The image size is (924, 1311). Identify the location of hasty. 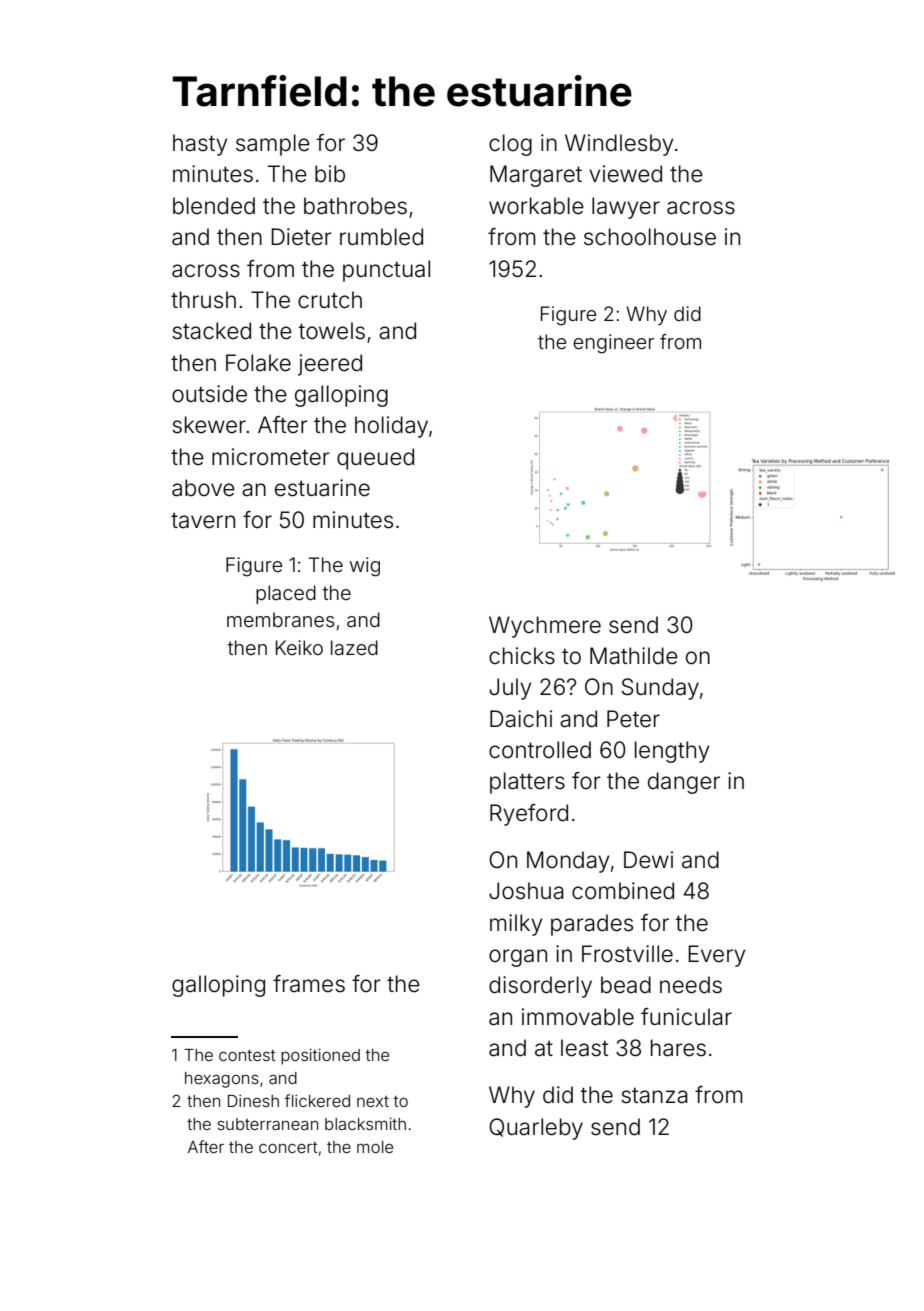
(200, 145).
